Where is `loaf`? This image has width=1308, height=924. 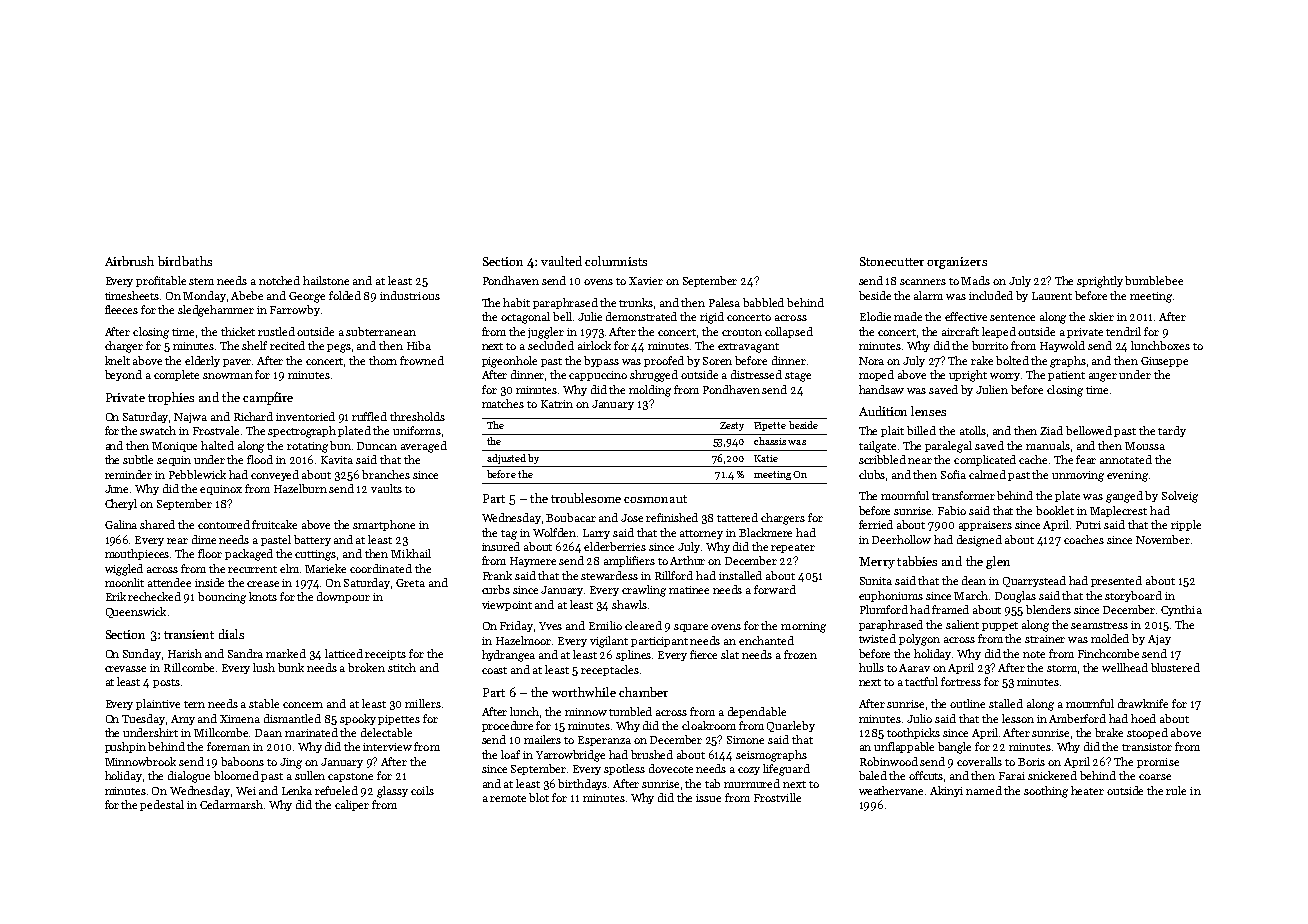 loaf is located at coordinates (510, 754).
